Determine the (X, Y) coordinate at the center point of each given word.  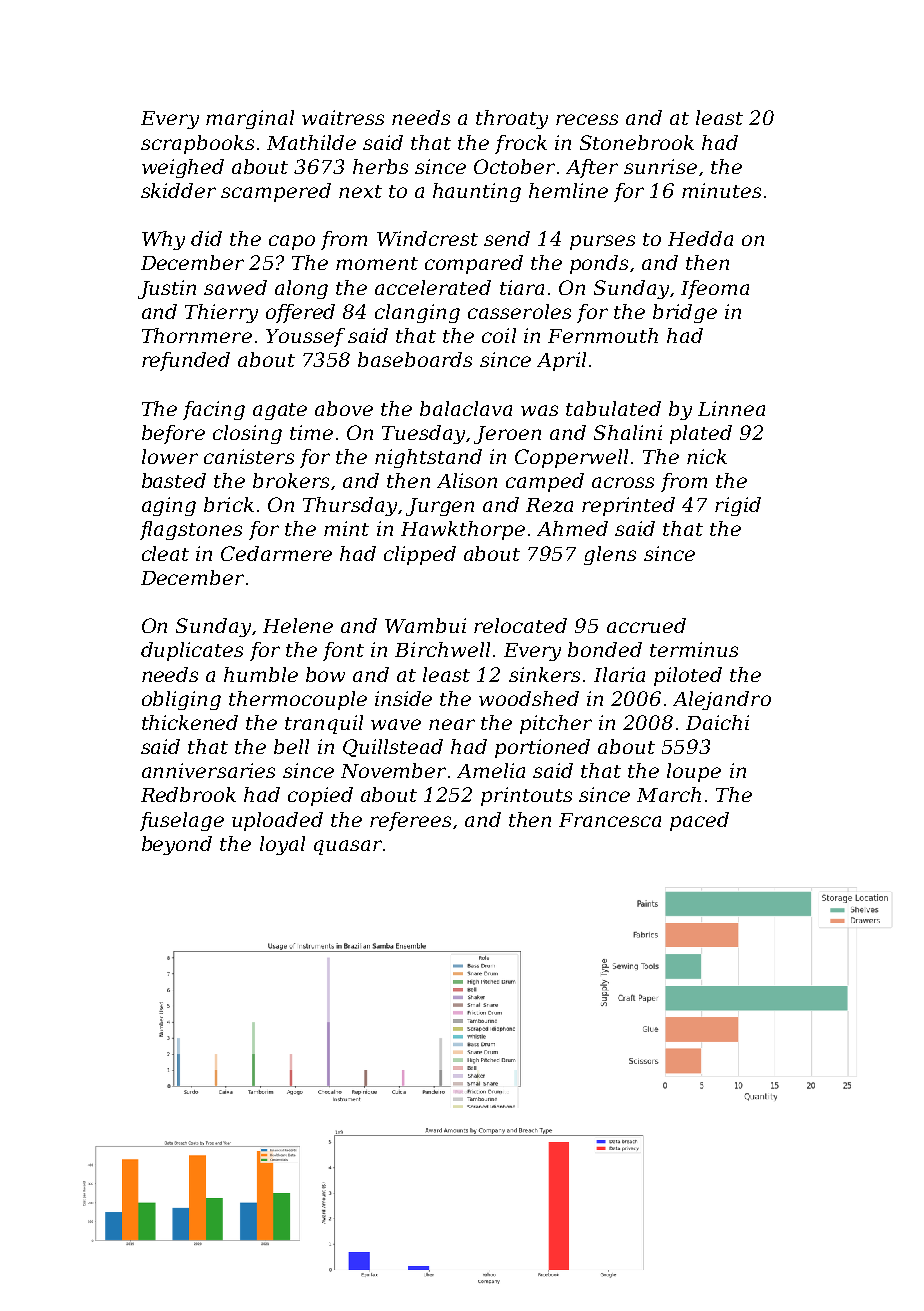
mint (346, 528)
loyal (282, 845)
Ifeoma (715, 289)
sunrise (660, 166)
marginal (250, 119)
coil (499, 335)
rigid (738, 506)
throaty (512, 119)
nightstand (428, 458)
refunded (186, 361)
